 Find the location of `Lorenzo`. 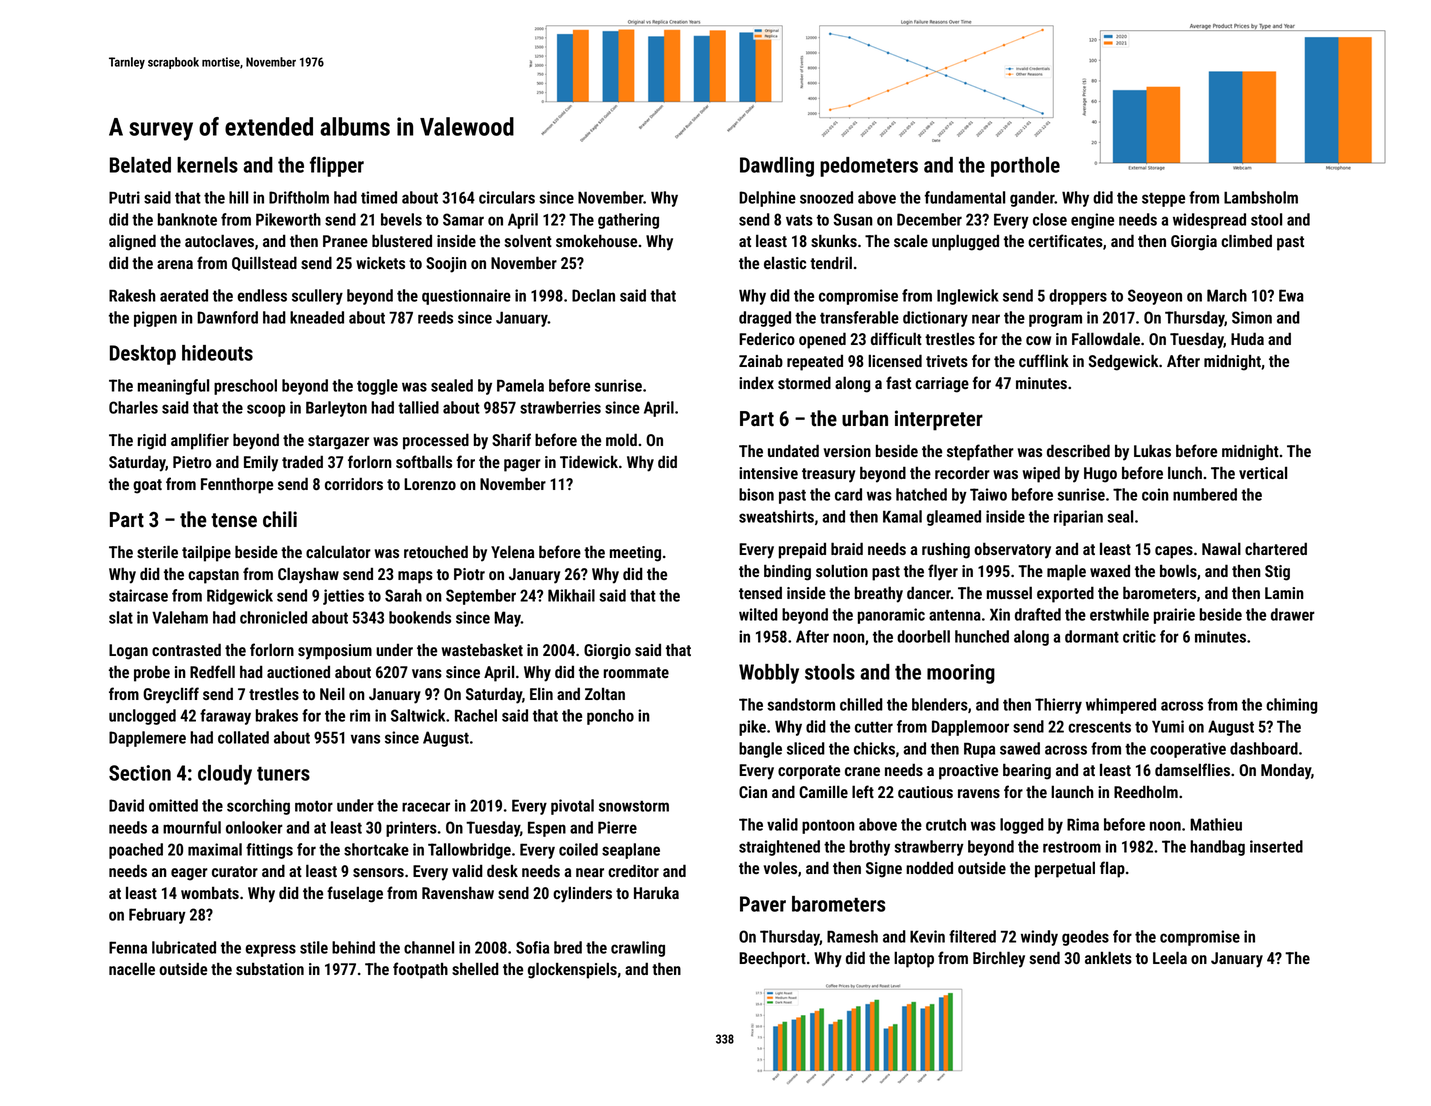

Lorenzo is located at coordinates (430, 484).
